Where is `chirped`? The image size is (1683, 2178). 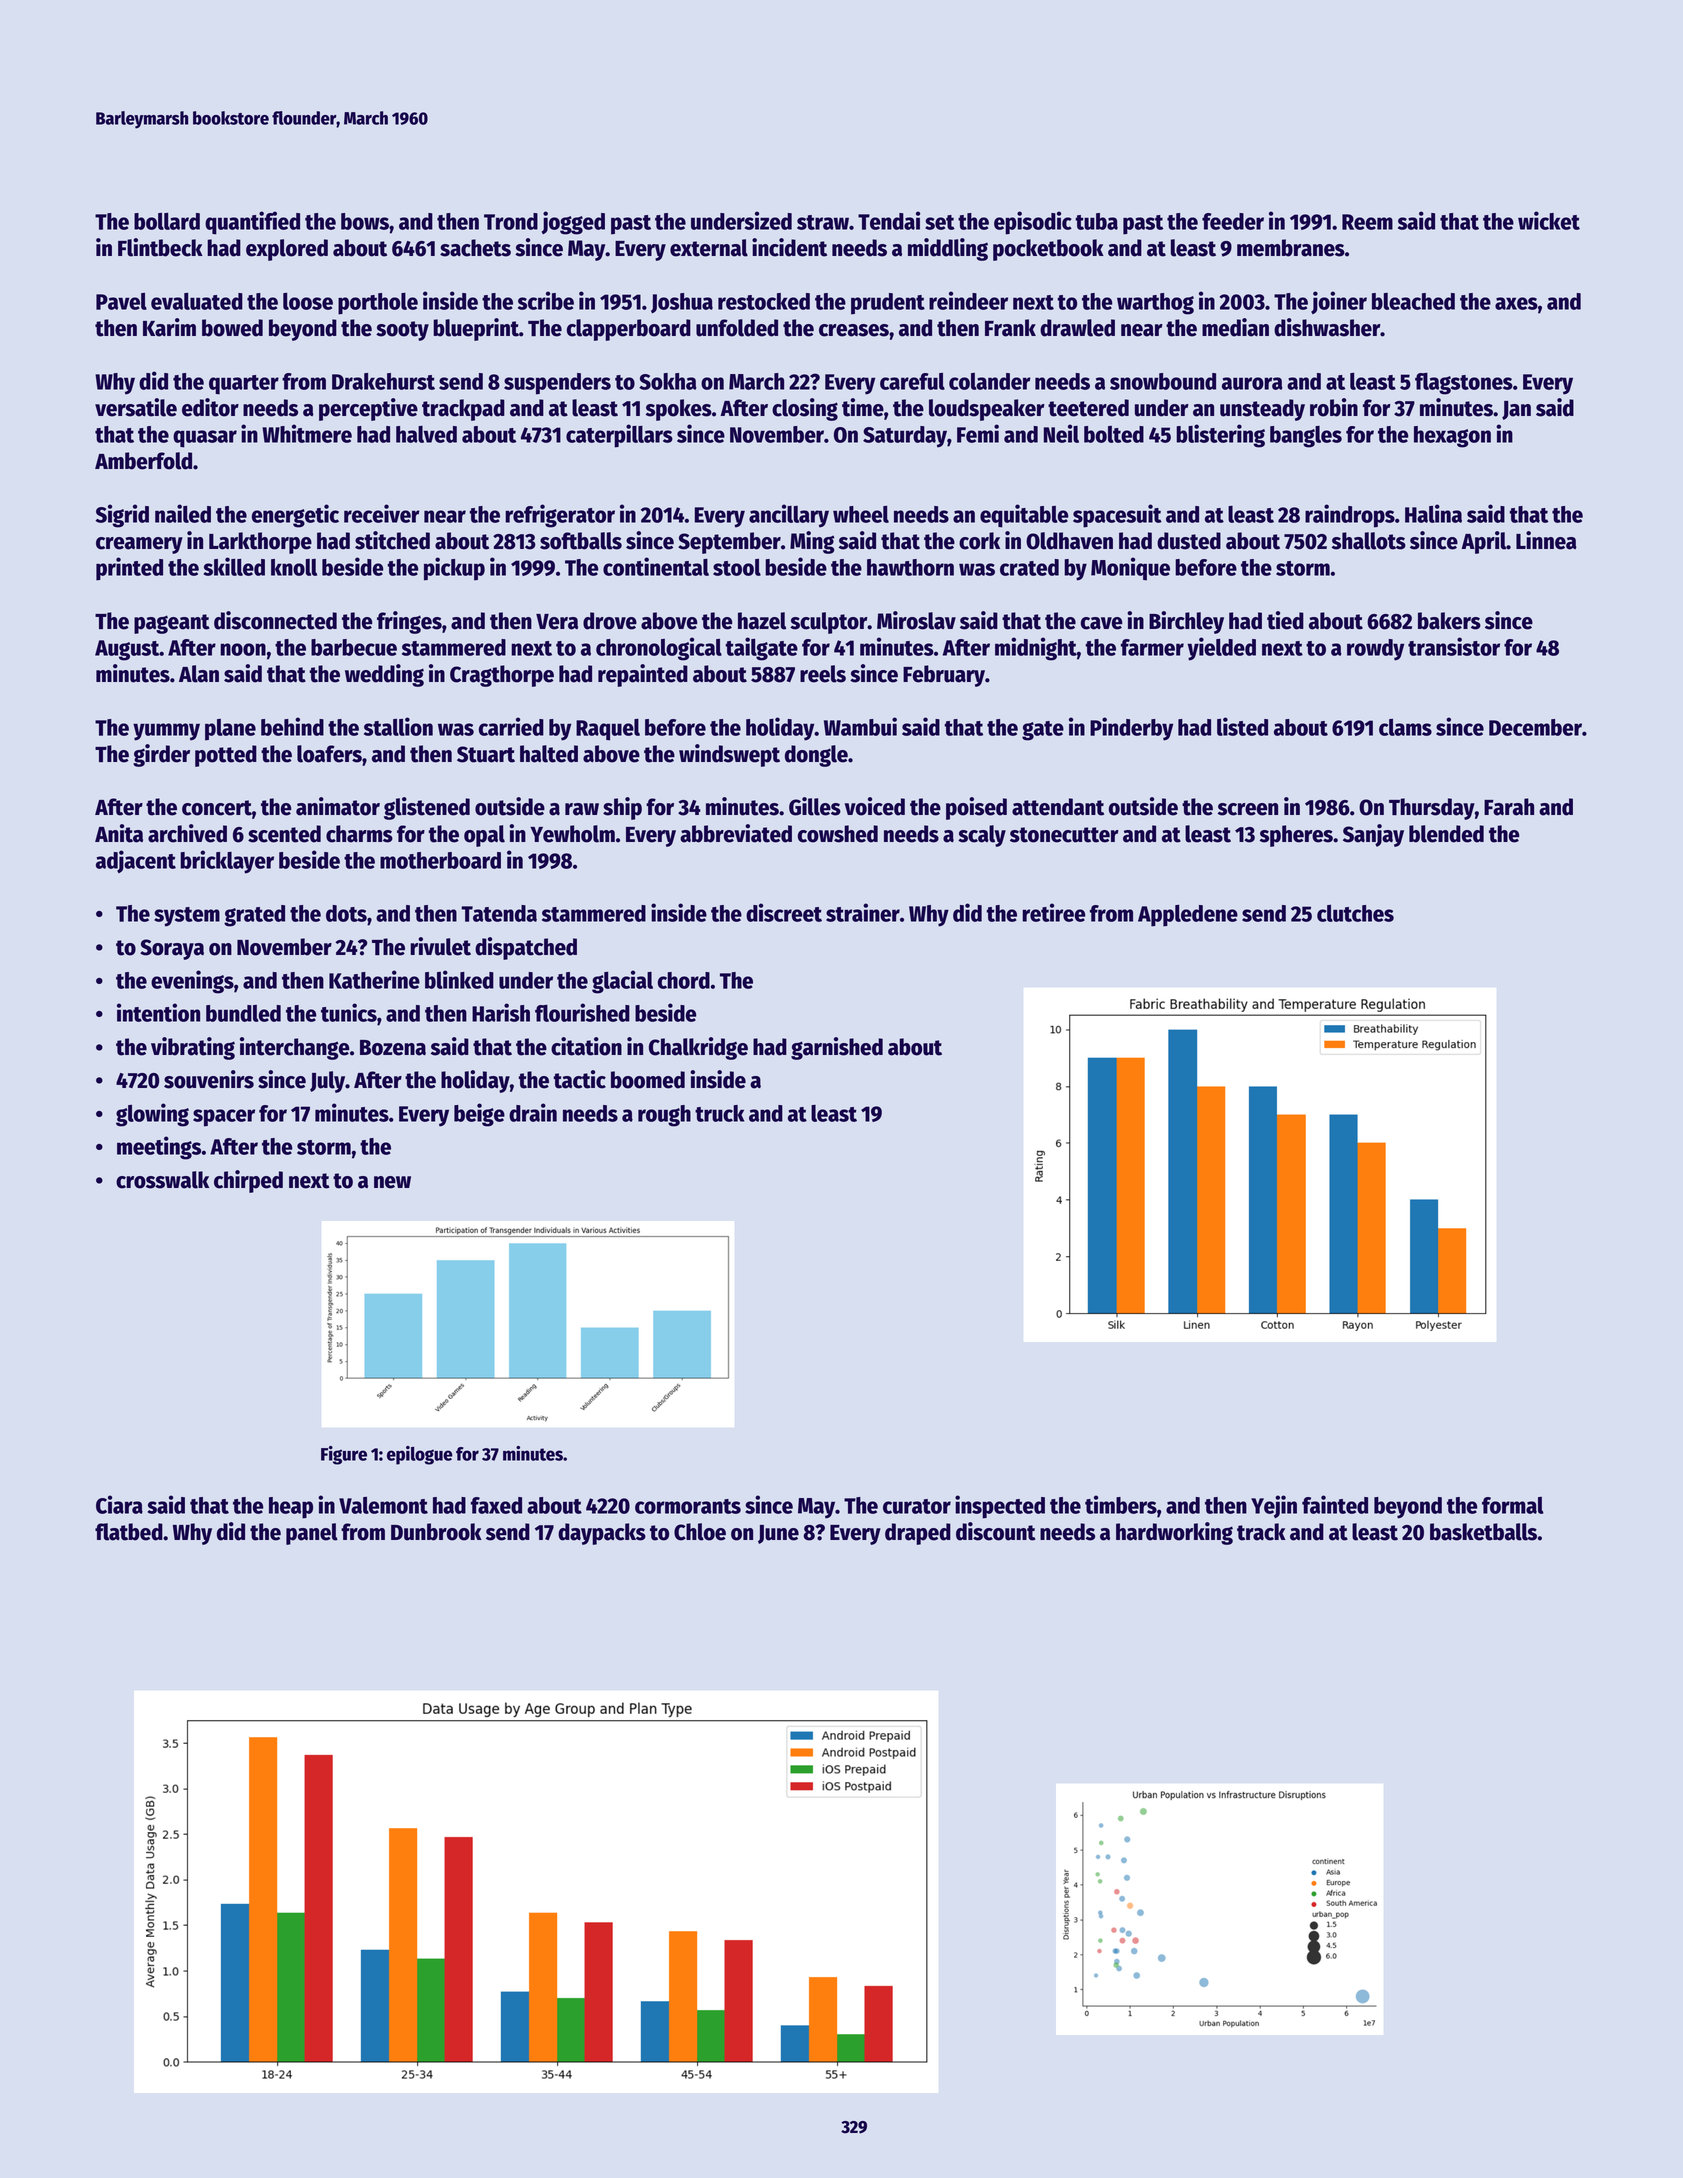 chirped is located at coordinates (248, 1181).
